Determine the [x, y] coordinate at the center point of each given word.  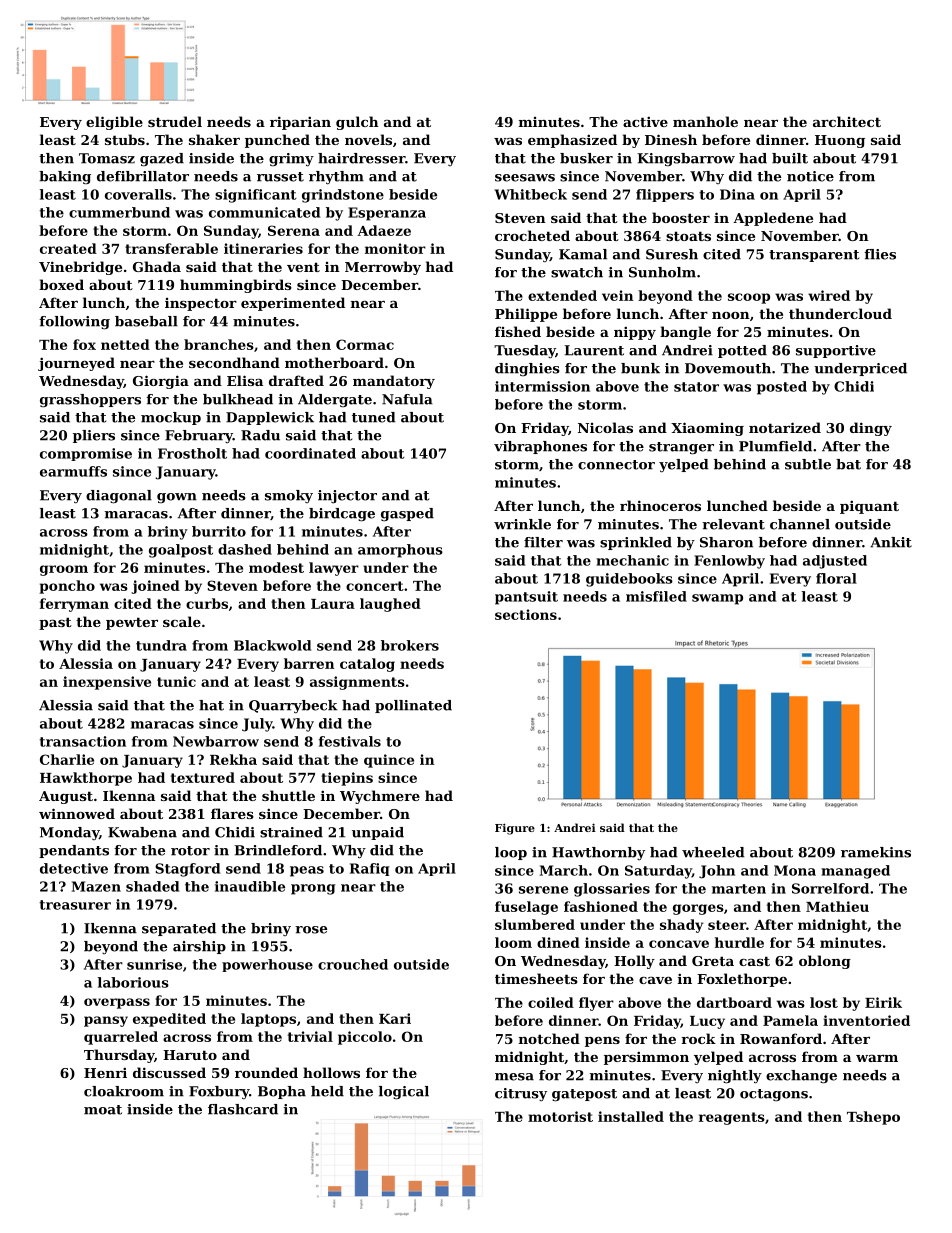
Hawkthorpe [86, 779]
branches [219, 344]
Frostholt [192, 453]
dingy [871, 429]
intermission [542, 386]
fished [518, 331]
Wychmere [380, 797]
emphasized [572, 141]
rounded [266, 1072]
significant [256, 196]
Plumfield [775, 446]
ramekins [876, 852]
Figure [515, 829]
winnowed [77, 813]
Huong [840, 141]
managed [855, 872]
